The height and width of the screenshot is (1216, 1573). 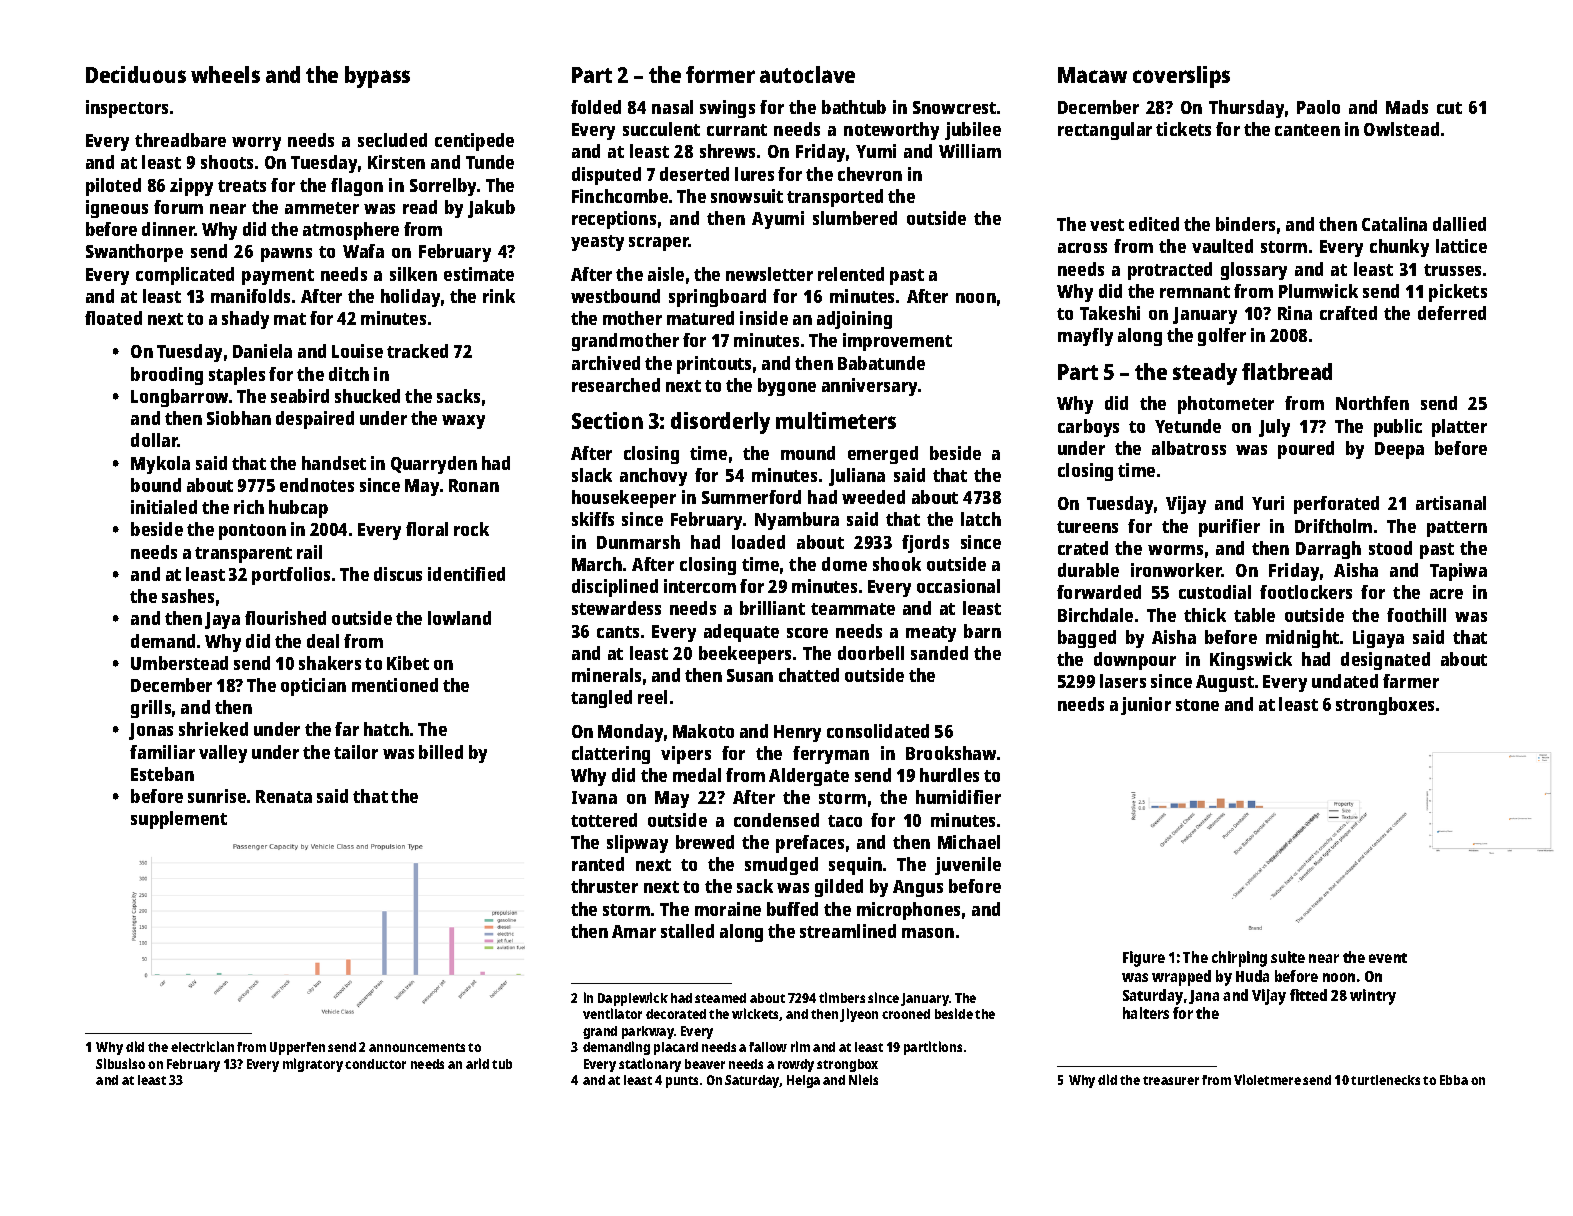 I want to click on designated, so click(x=1385, y=661).
